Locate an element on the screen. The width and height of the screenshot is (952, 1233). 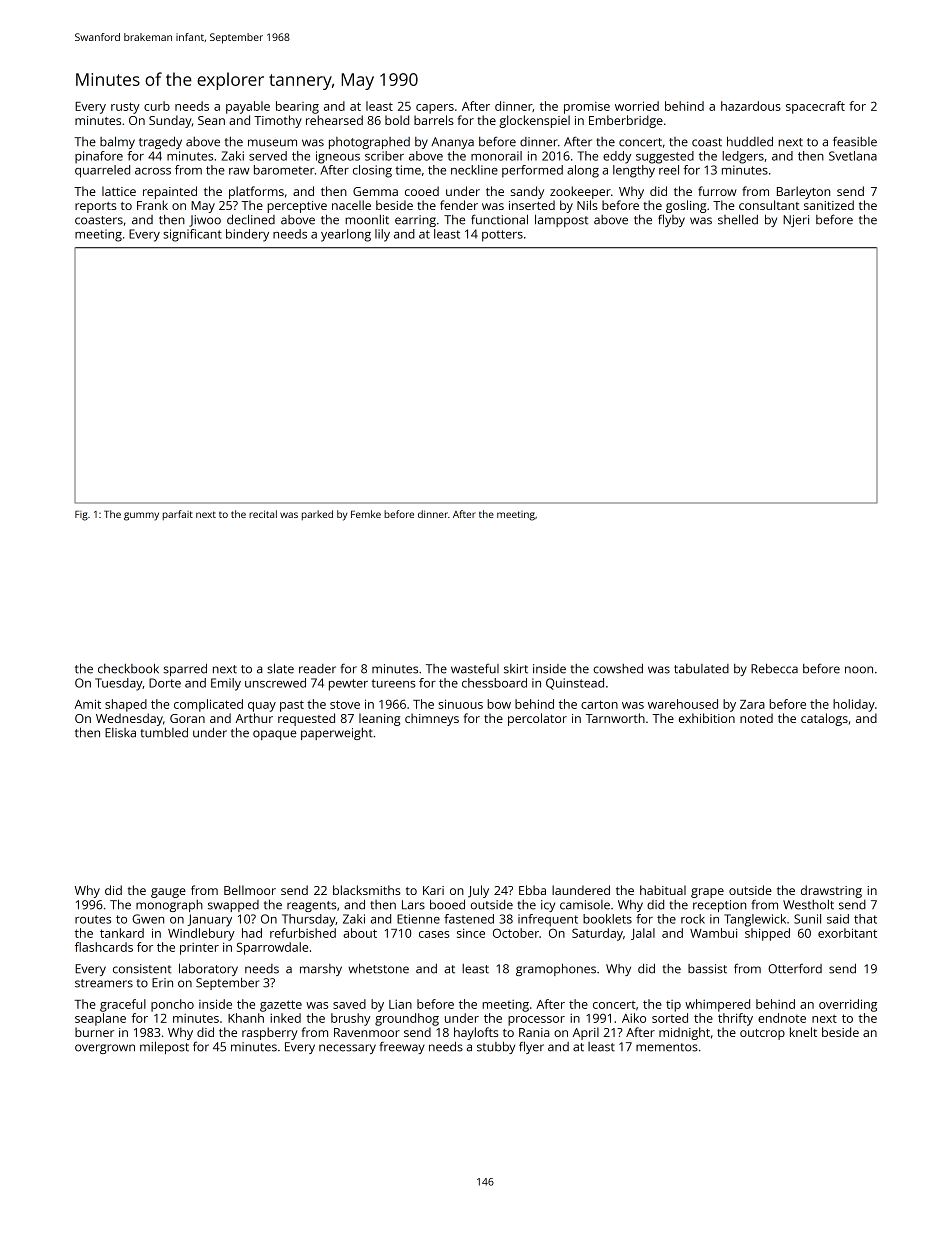
holiday is located at coordinates (854, 705).
